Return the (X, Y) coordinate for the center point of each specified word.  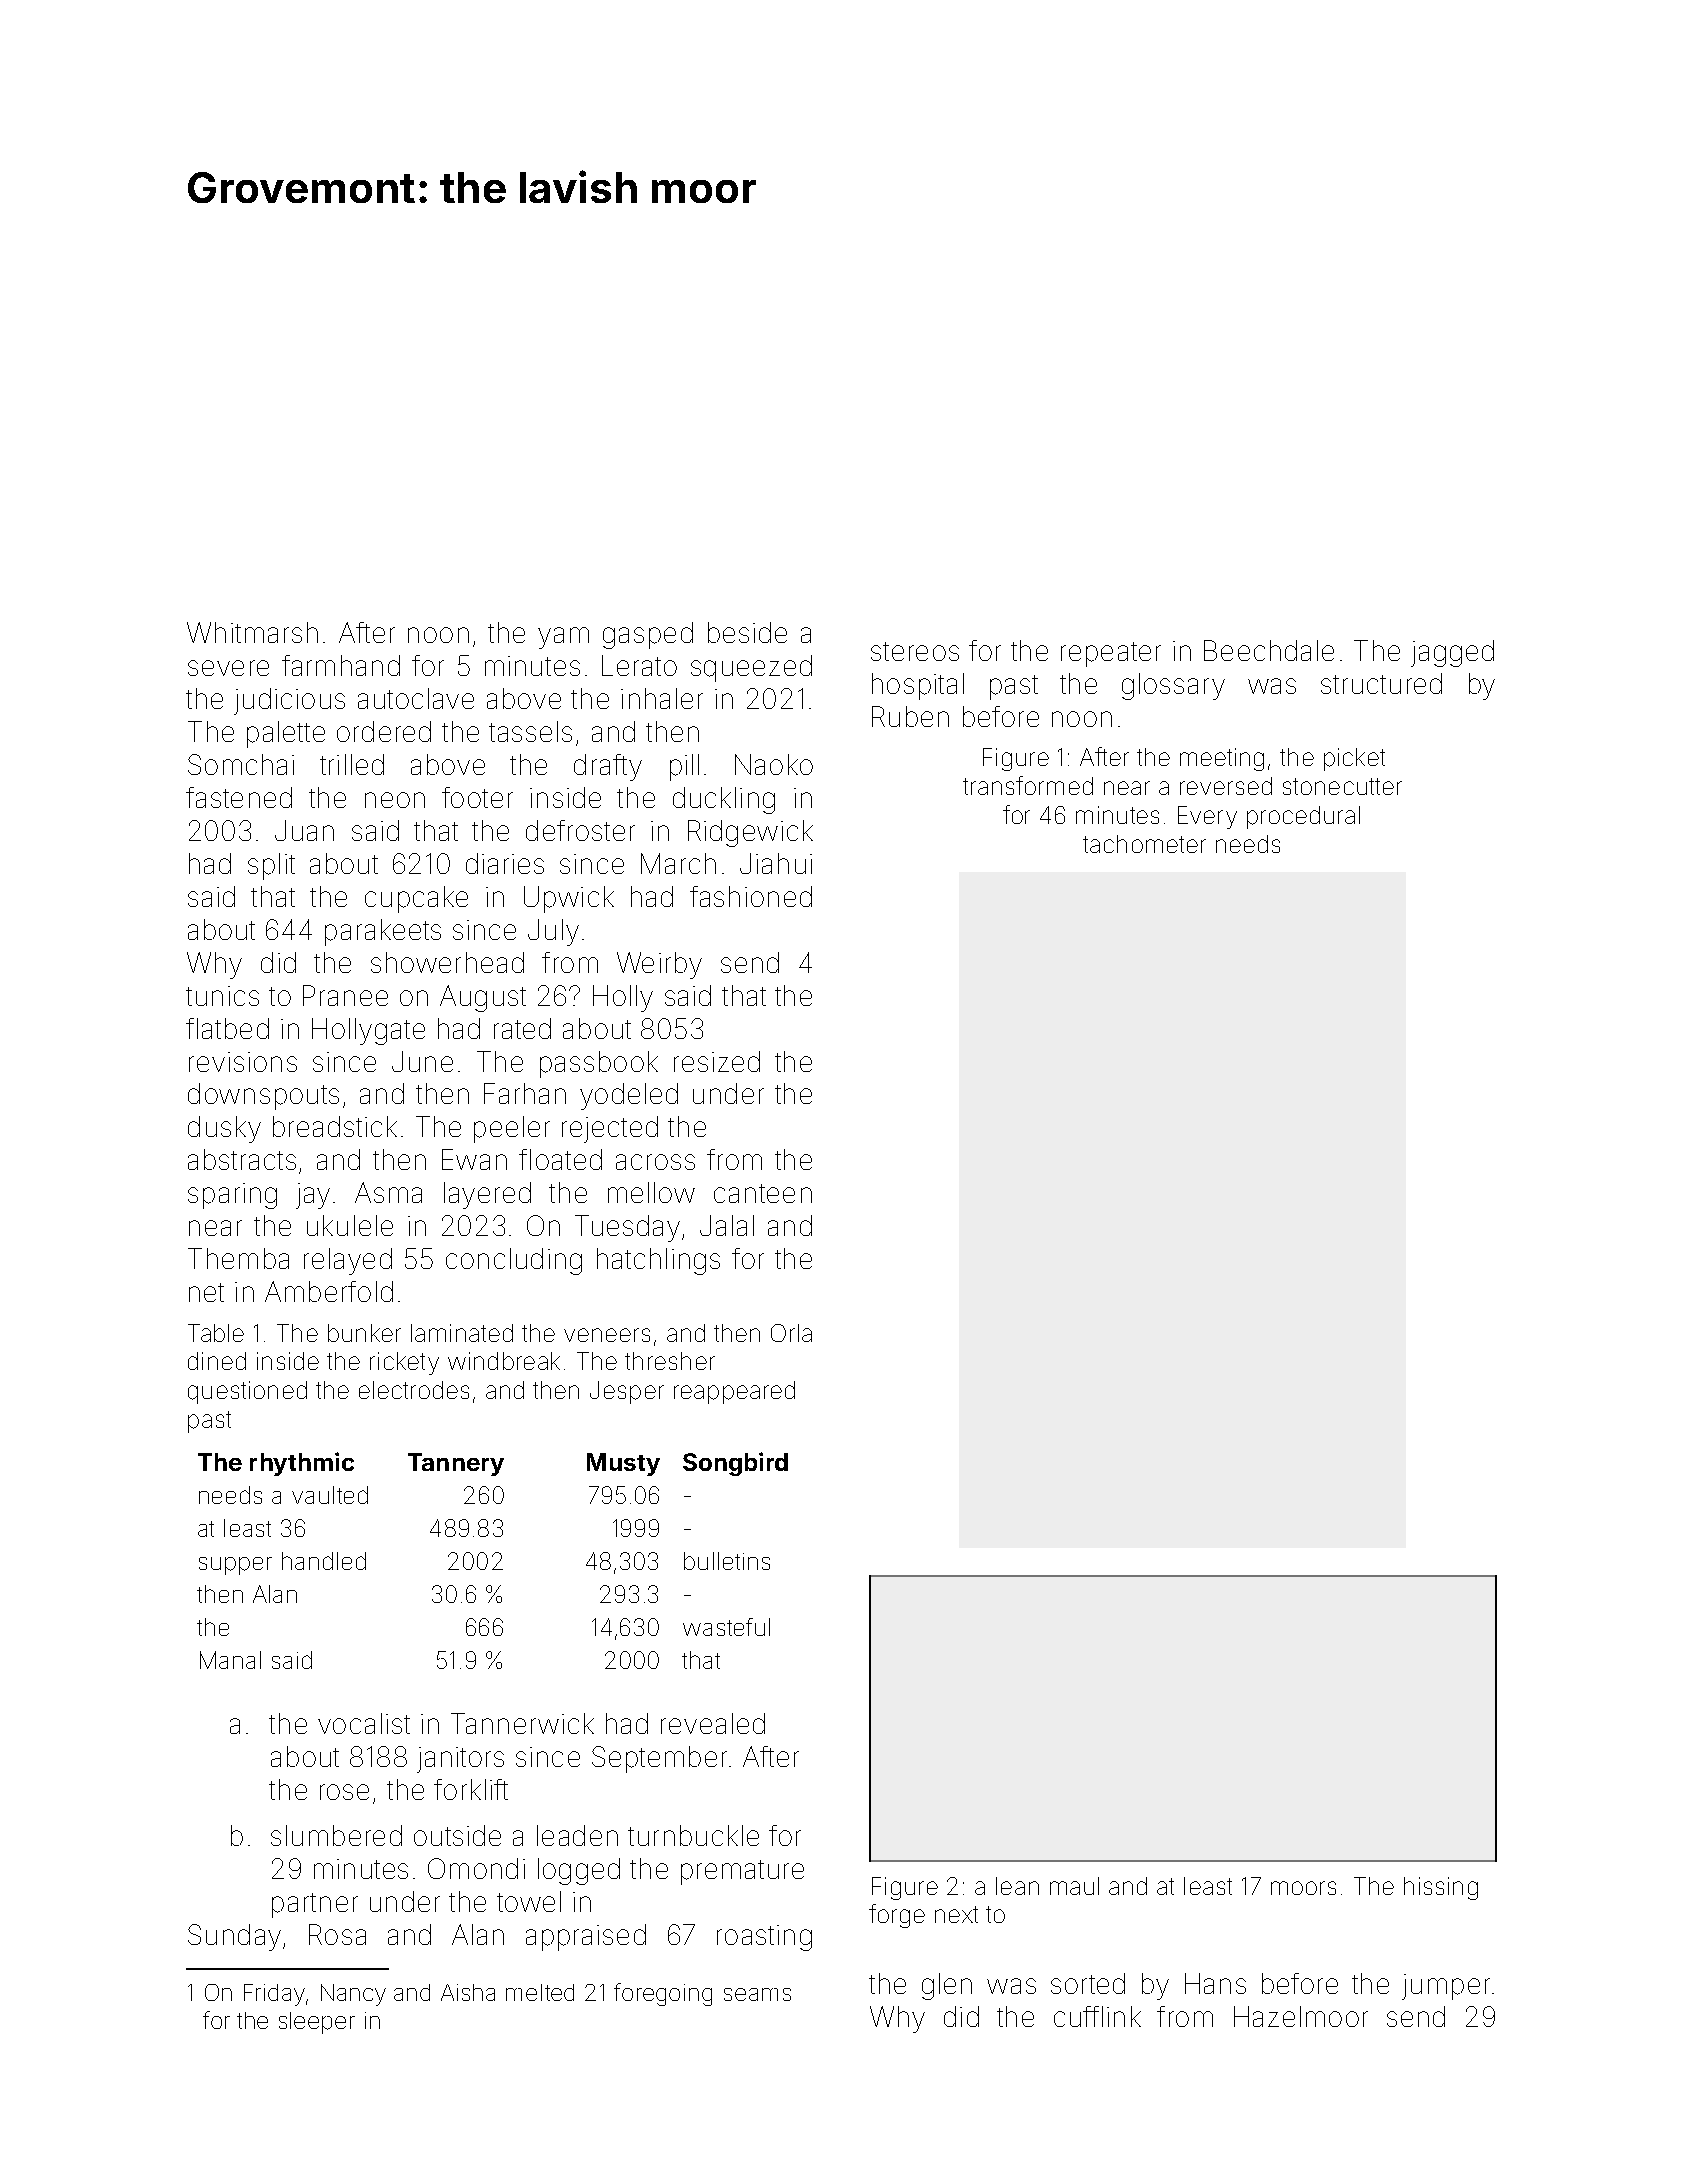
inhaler (662, 698)
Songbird (735, 1464)
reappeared (734, 1392)
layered (487, 1195)
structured (1381, 683)
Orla (791, 1333)
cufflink (1097, 2016)
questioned (247, 1392)
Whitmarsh (252, 632)
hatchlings (658, 1261)
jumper (1446, 1987)
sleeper (317, 2023)
